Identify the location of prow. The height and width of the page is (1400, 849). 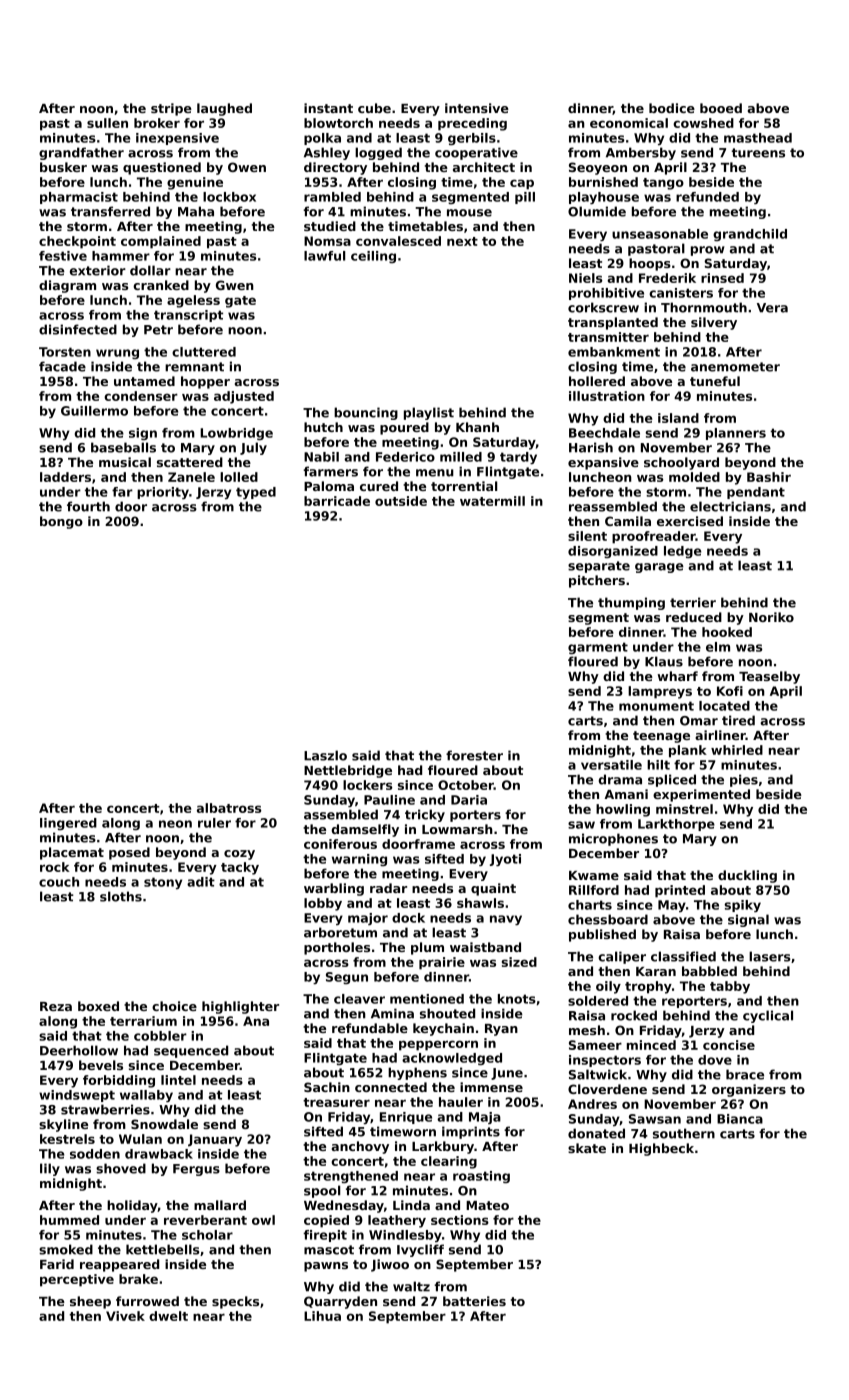
(708, 251).
